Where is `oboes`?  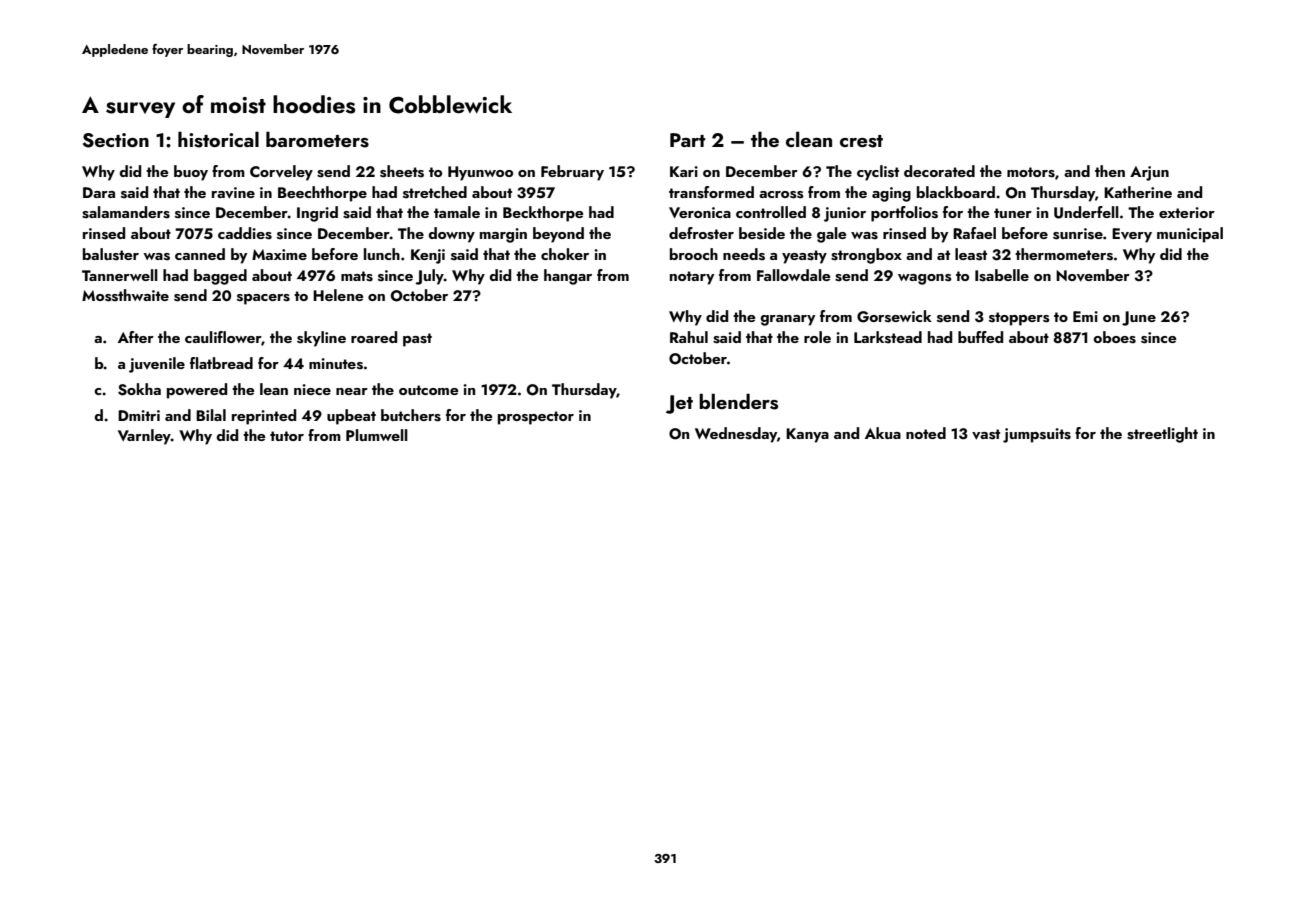 oboes is located at coordinates (1114, 337).
